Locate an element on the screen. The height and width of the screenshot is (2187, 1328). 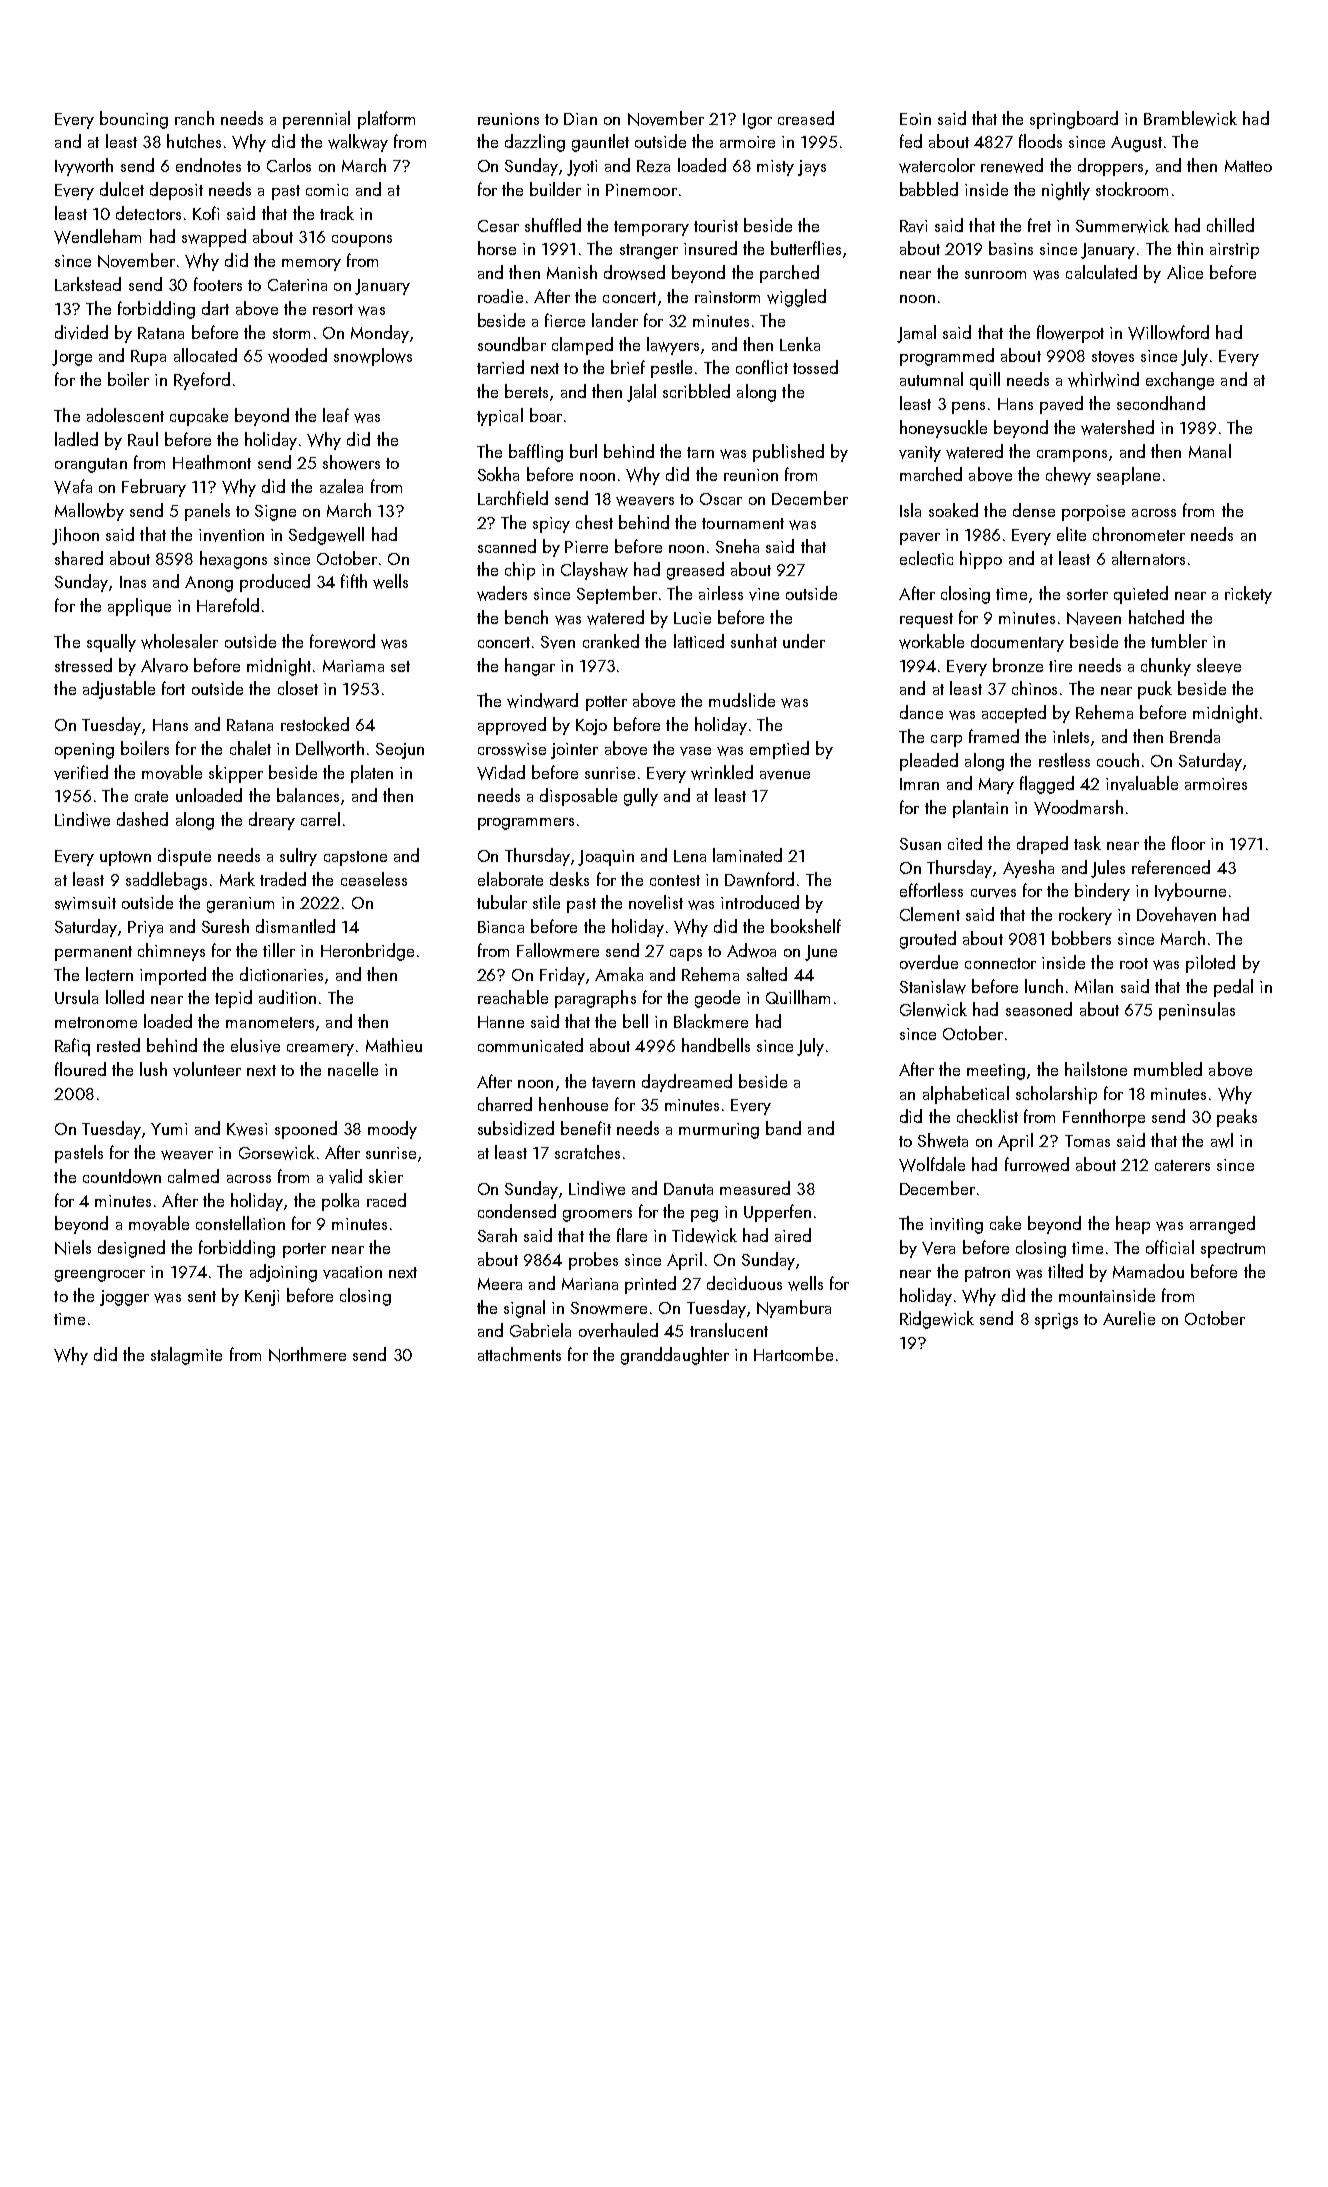
flagged is located at coordinates (1047, 785).
